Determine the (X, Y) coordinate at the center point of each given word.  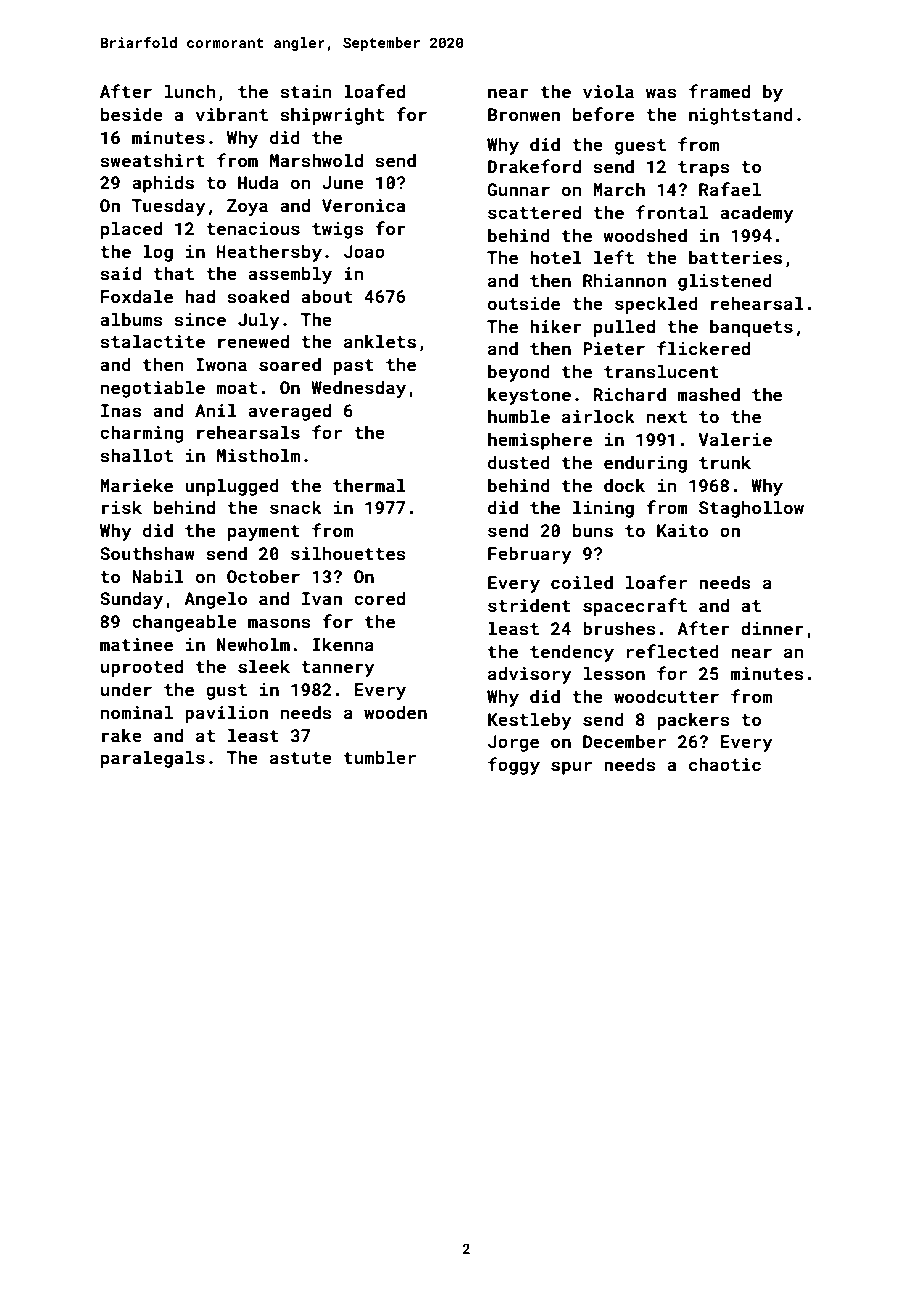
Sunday (131, 600)
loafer (656, 582)
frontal (672, 212)
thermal (369, 485)
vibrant (232, 114)
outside (524, 303)
